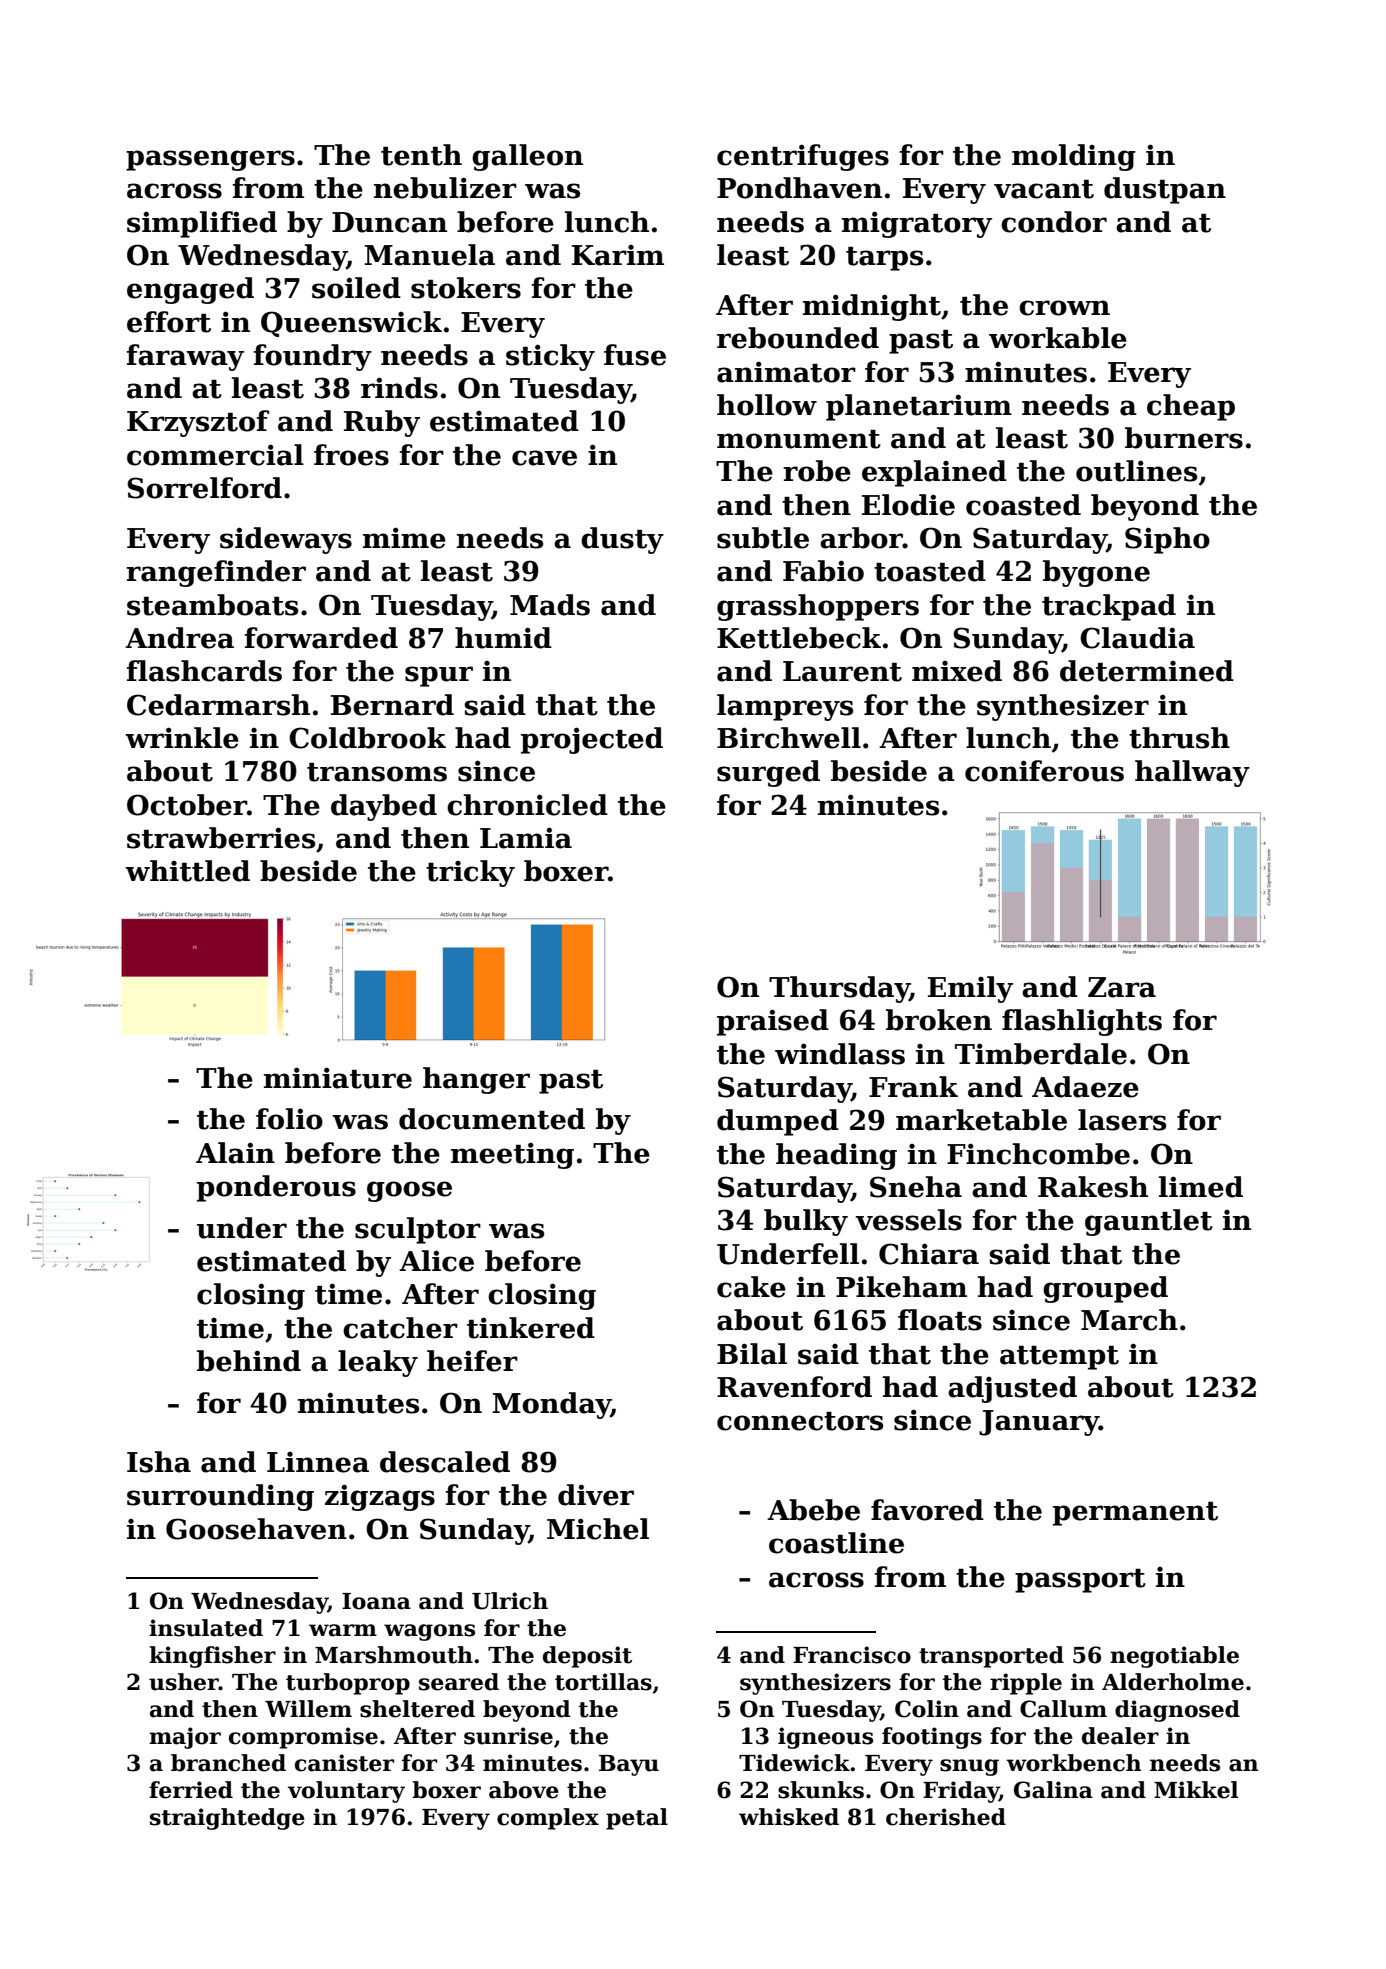 Image resolution: width=1386 pixels, height=1969 pixels. I want to click on planetarium, so click(919, 407).
